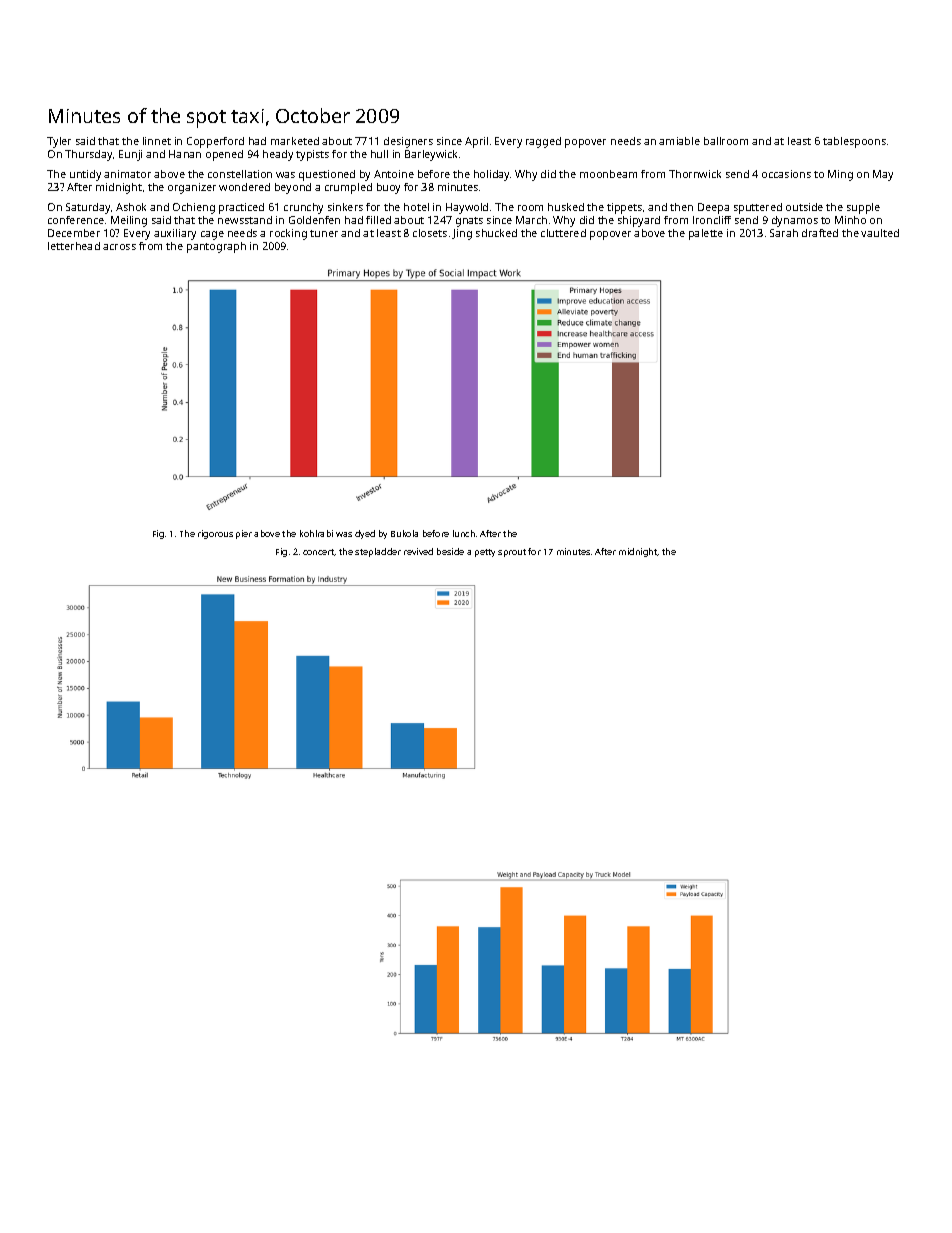 The width and height of the screenshot is (952, 1233). I want to click on Jing, so click(462, 234).
